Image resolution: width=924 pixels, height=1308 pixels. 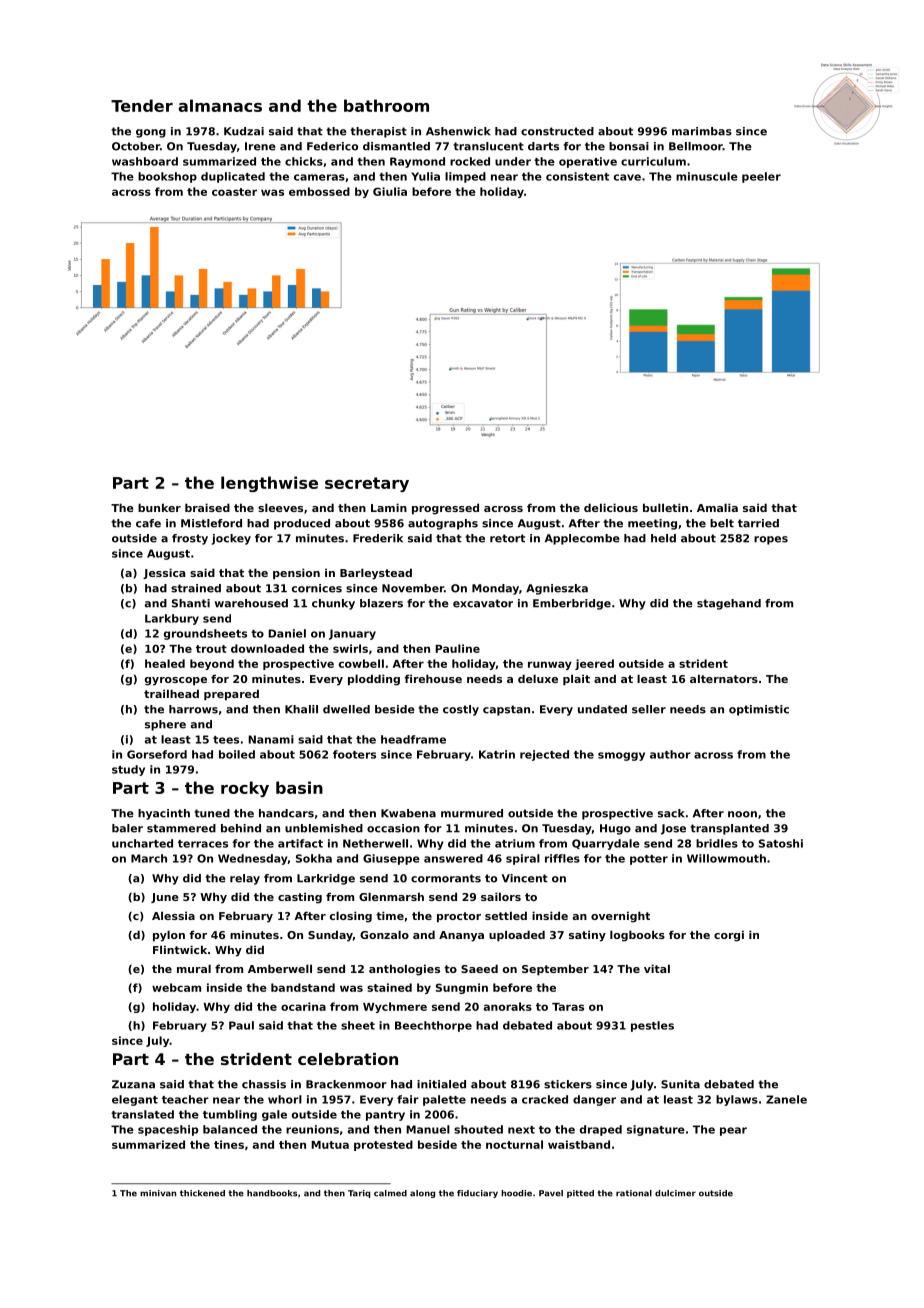 What do you see at coordinates (724, 678) in the document?
I see `alternators` at bounding box center [724, 678].
